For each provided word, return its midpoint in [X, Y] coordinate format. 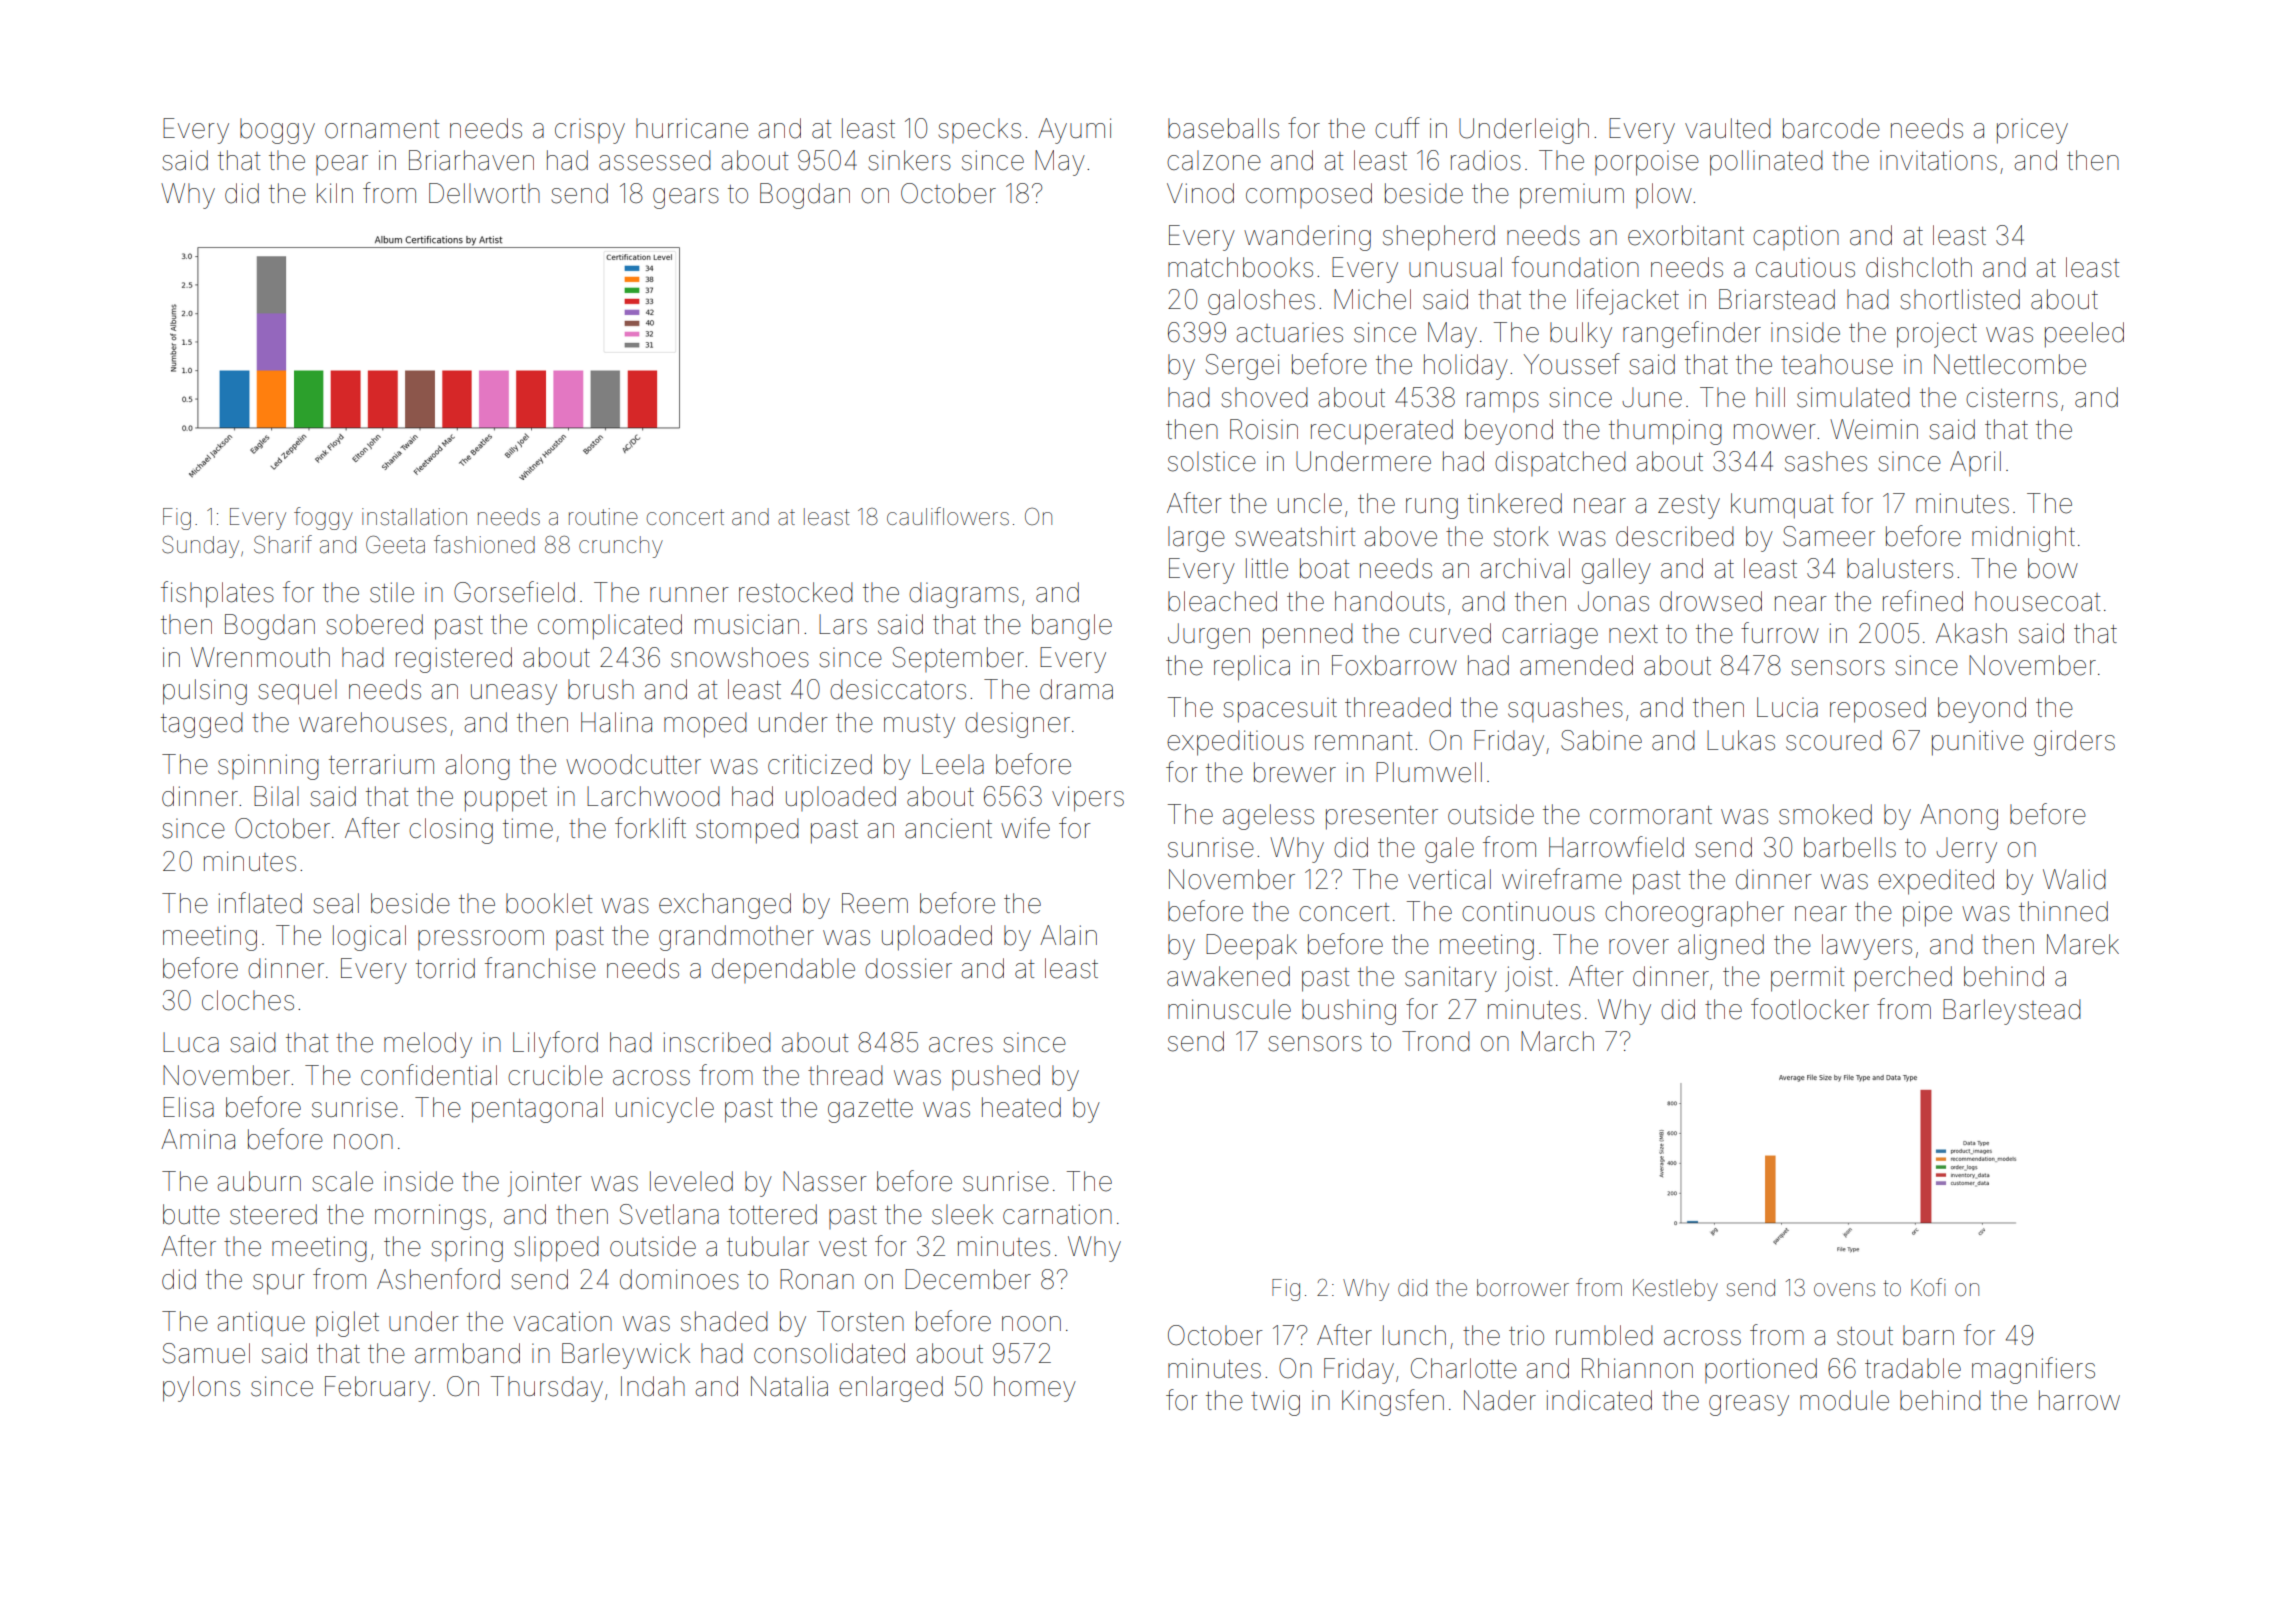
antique [261, 1323]
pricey [2032, 131]
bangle [1072, 627]
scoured [1834, 740]
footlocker [1810, 1009]
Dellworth [484, 193]
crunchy [621, 547]
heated [1021, 1107]
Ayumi [1074, 131]
